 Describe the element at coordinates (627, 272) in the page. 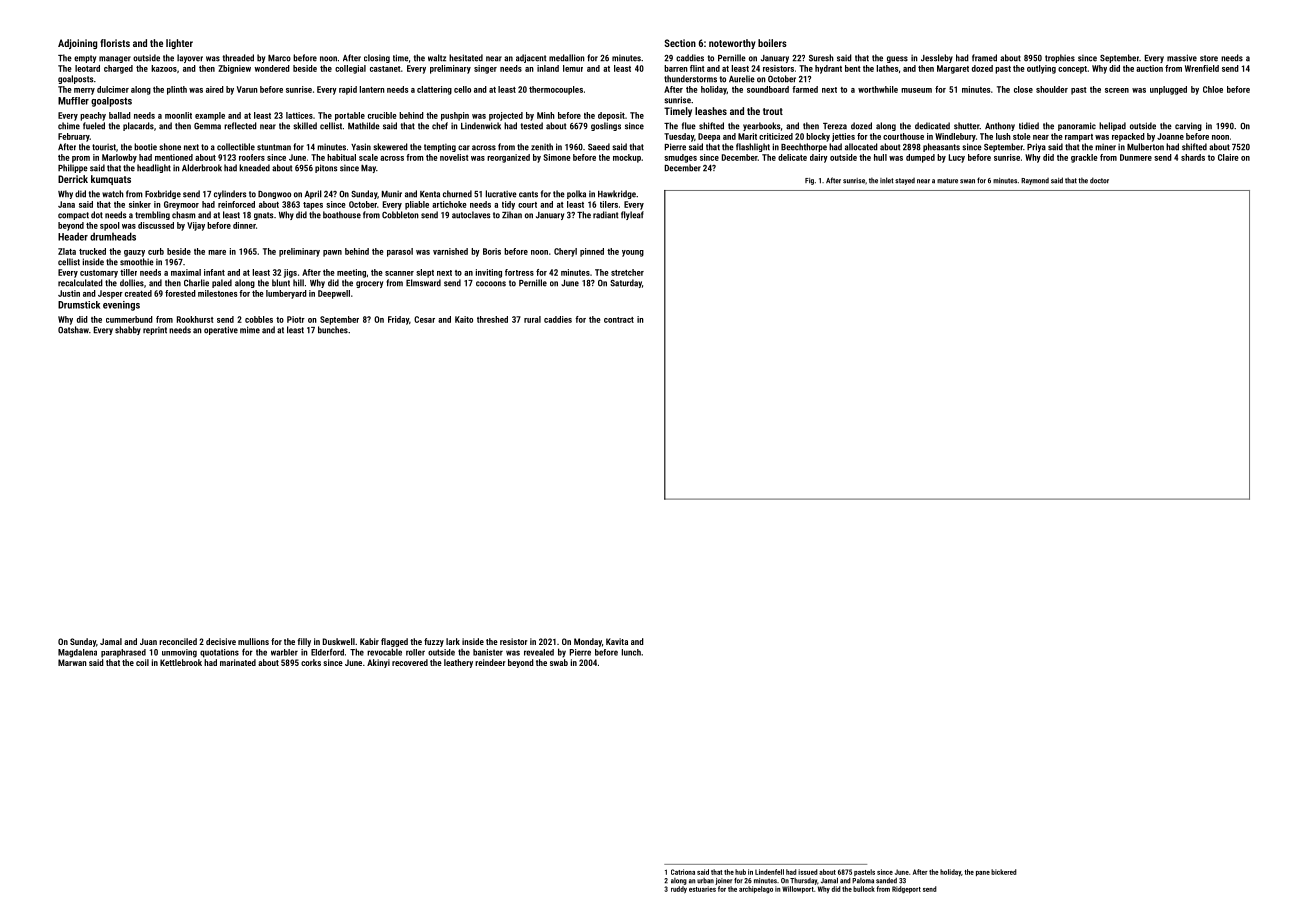

I see `stretcher` at that location.
